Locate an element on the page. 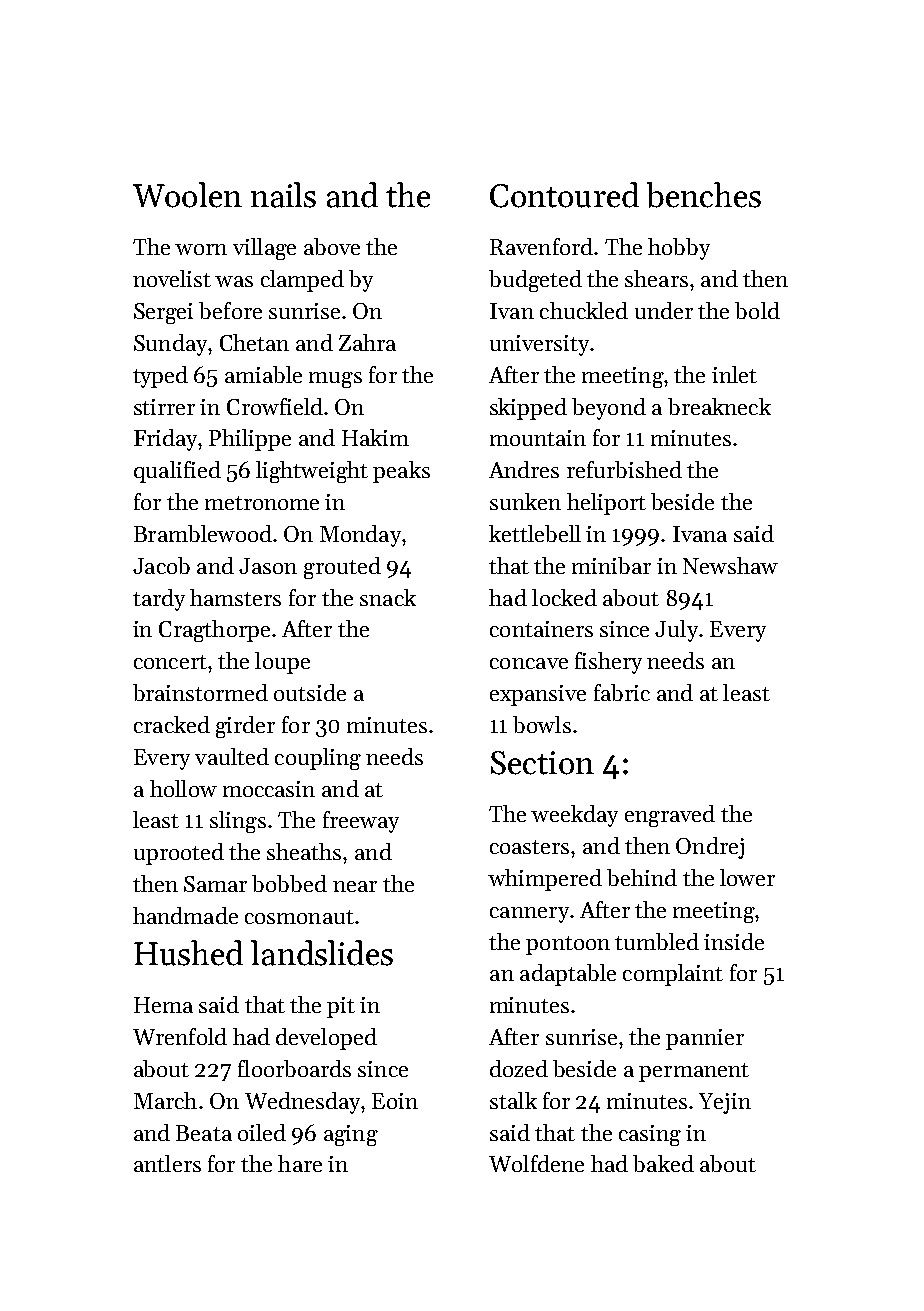  Section is located at coordinates (542, 763).
